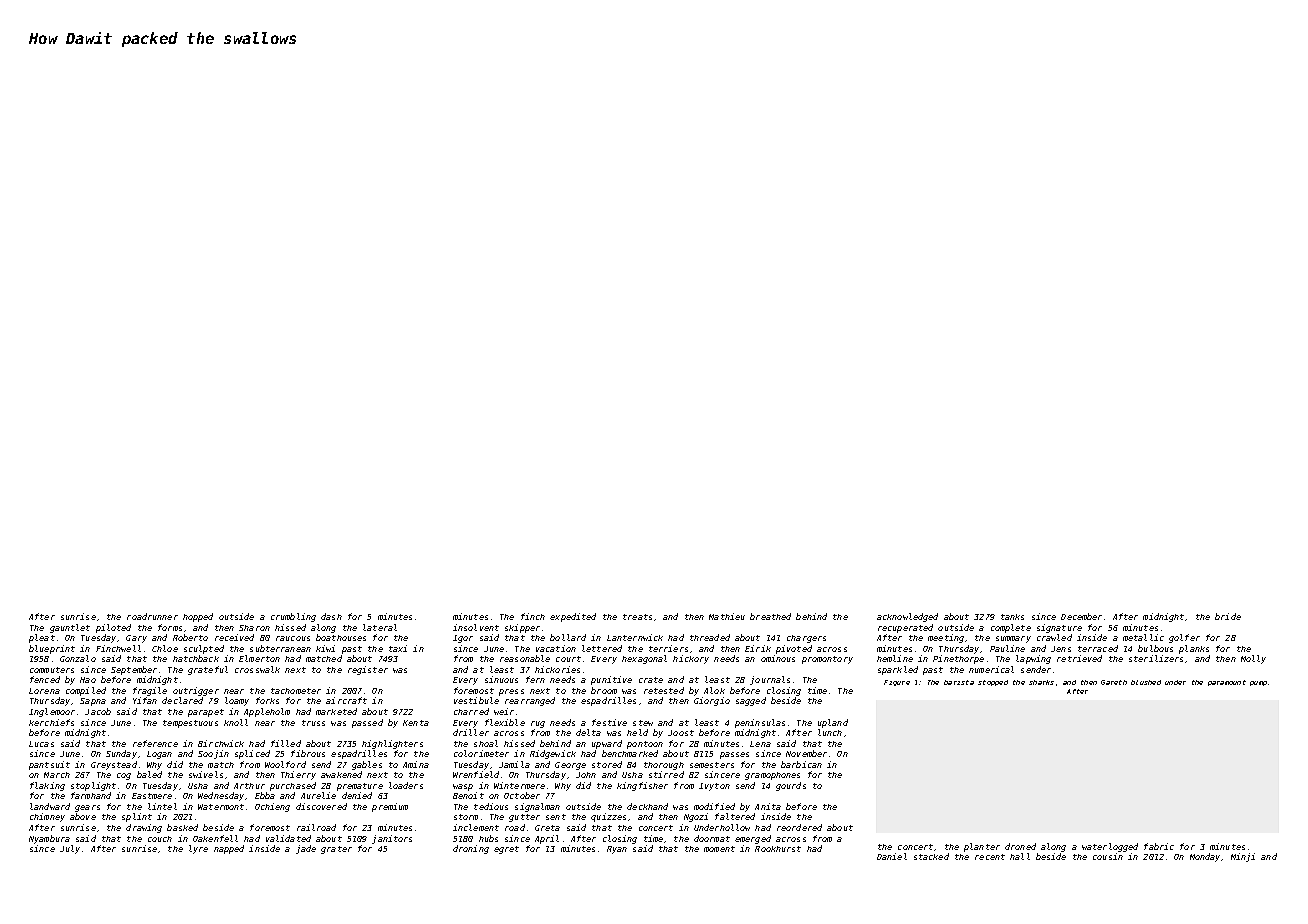 The width and height of the page is (1308, 924). Describe the element at coordinates (586, 775) in the page. I see `John` at that location.
